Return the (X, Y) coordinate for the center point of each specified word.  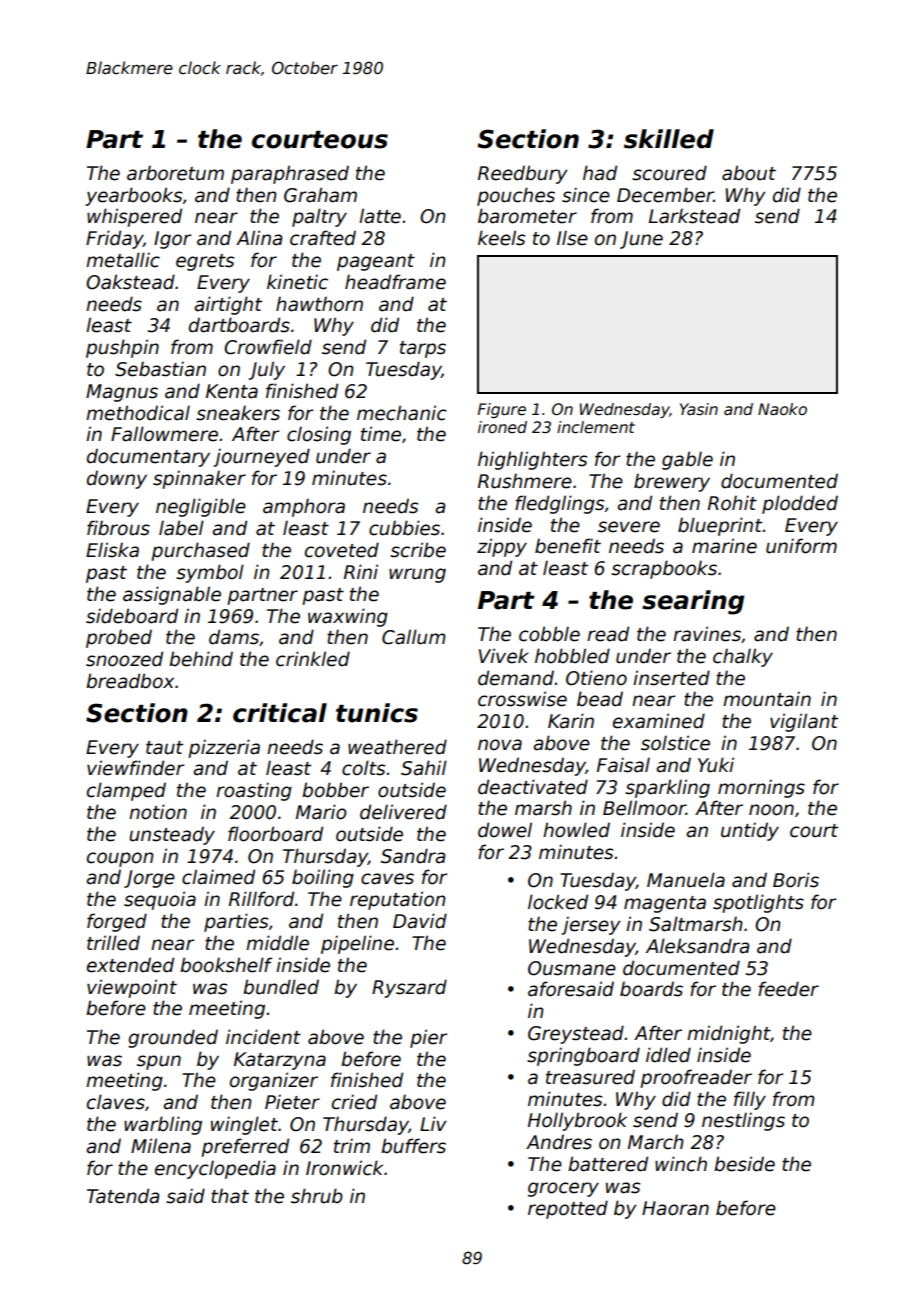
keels (501, 238)
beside (744, 1164)
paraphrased (290, 174)
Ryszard (409, 988)
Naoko (782, 409)
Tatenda (123, 1196)
